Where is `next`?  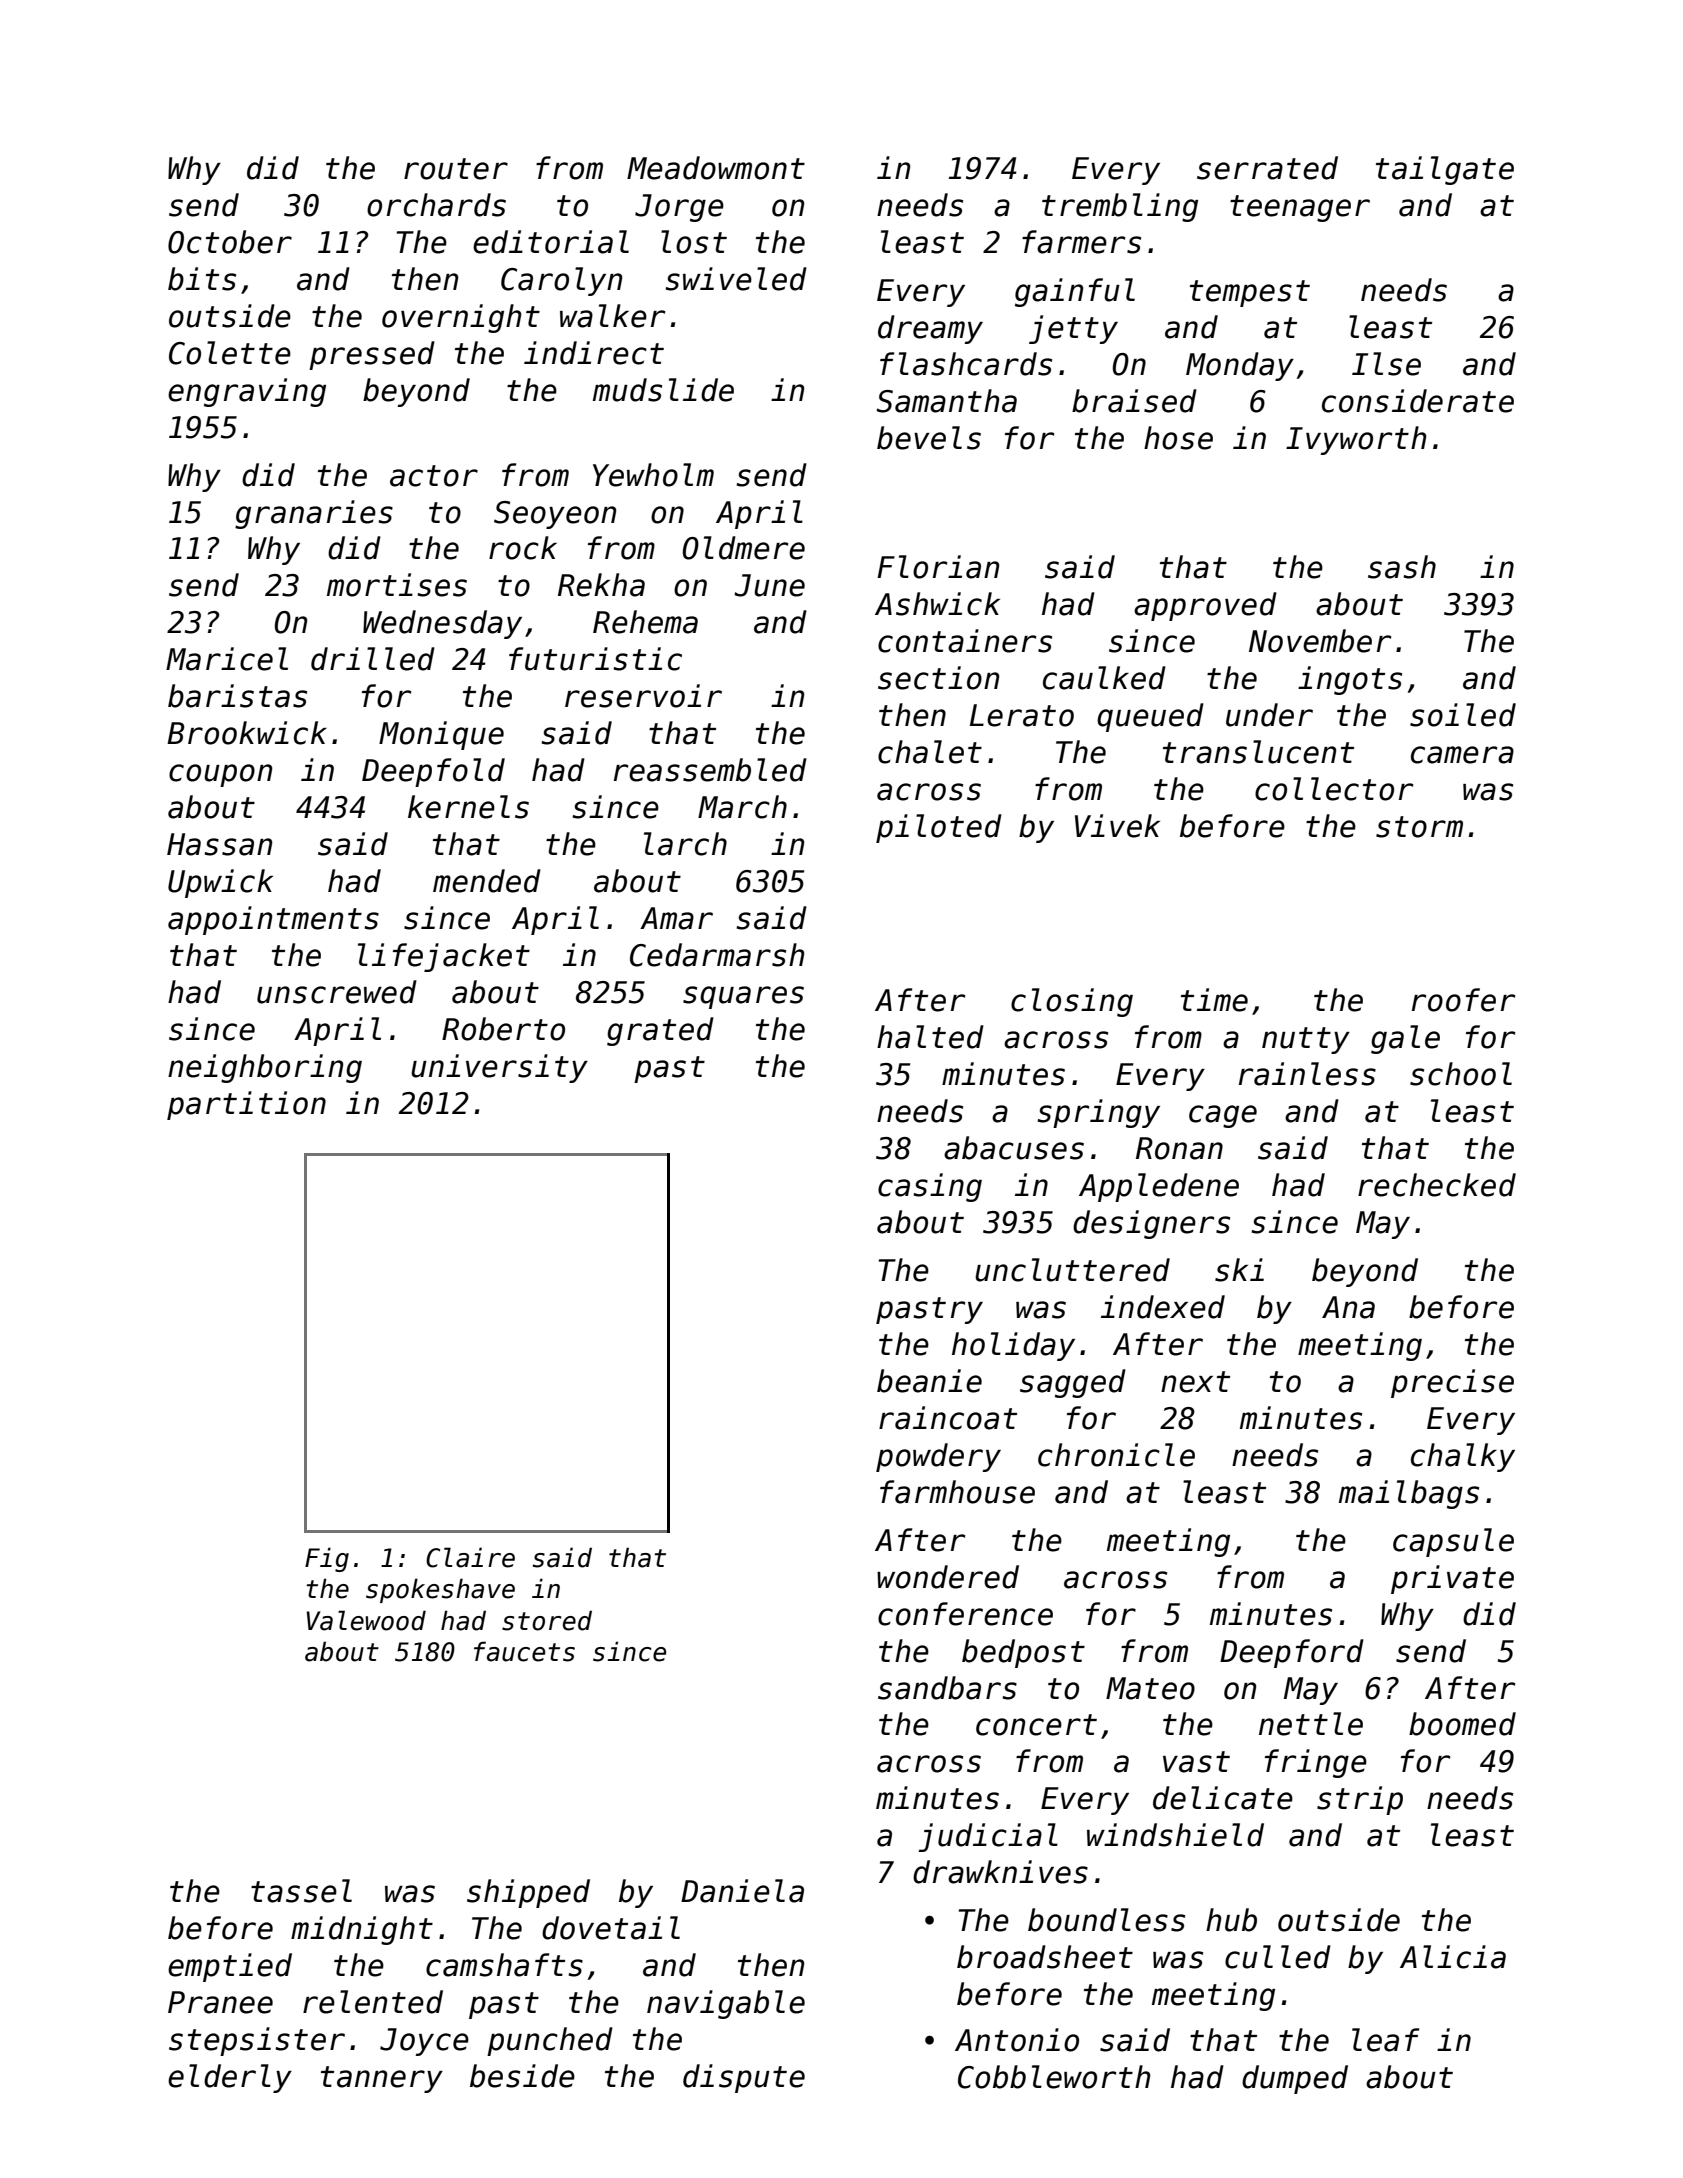 next is located at coordinates (1195, 1382).
